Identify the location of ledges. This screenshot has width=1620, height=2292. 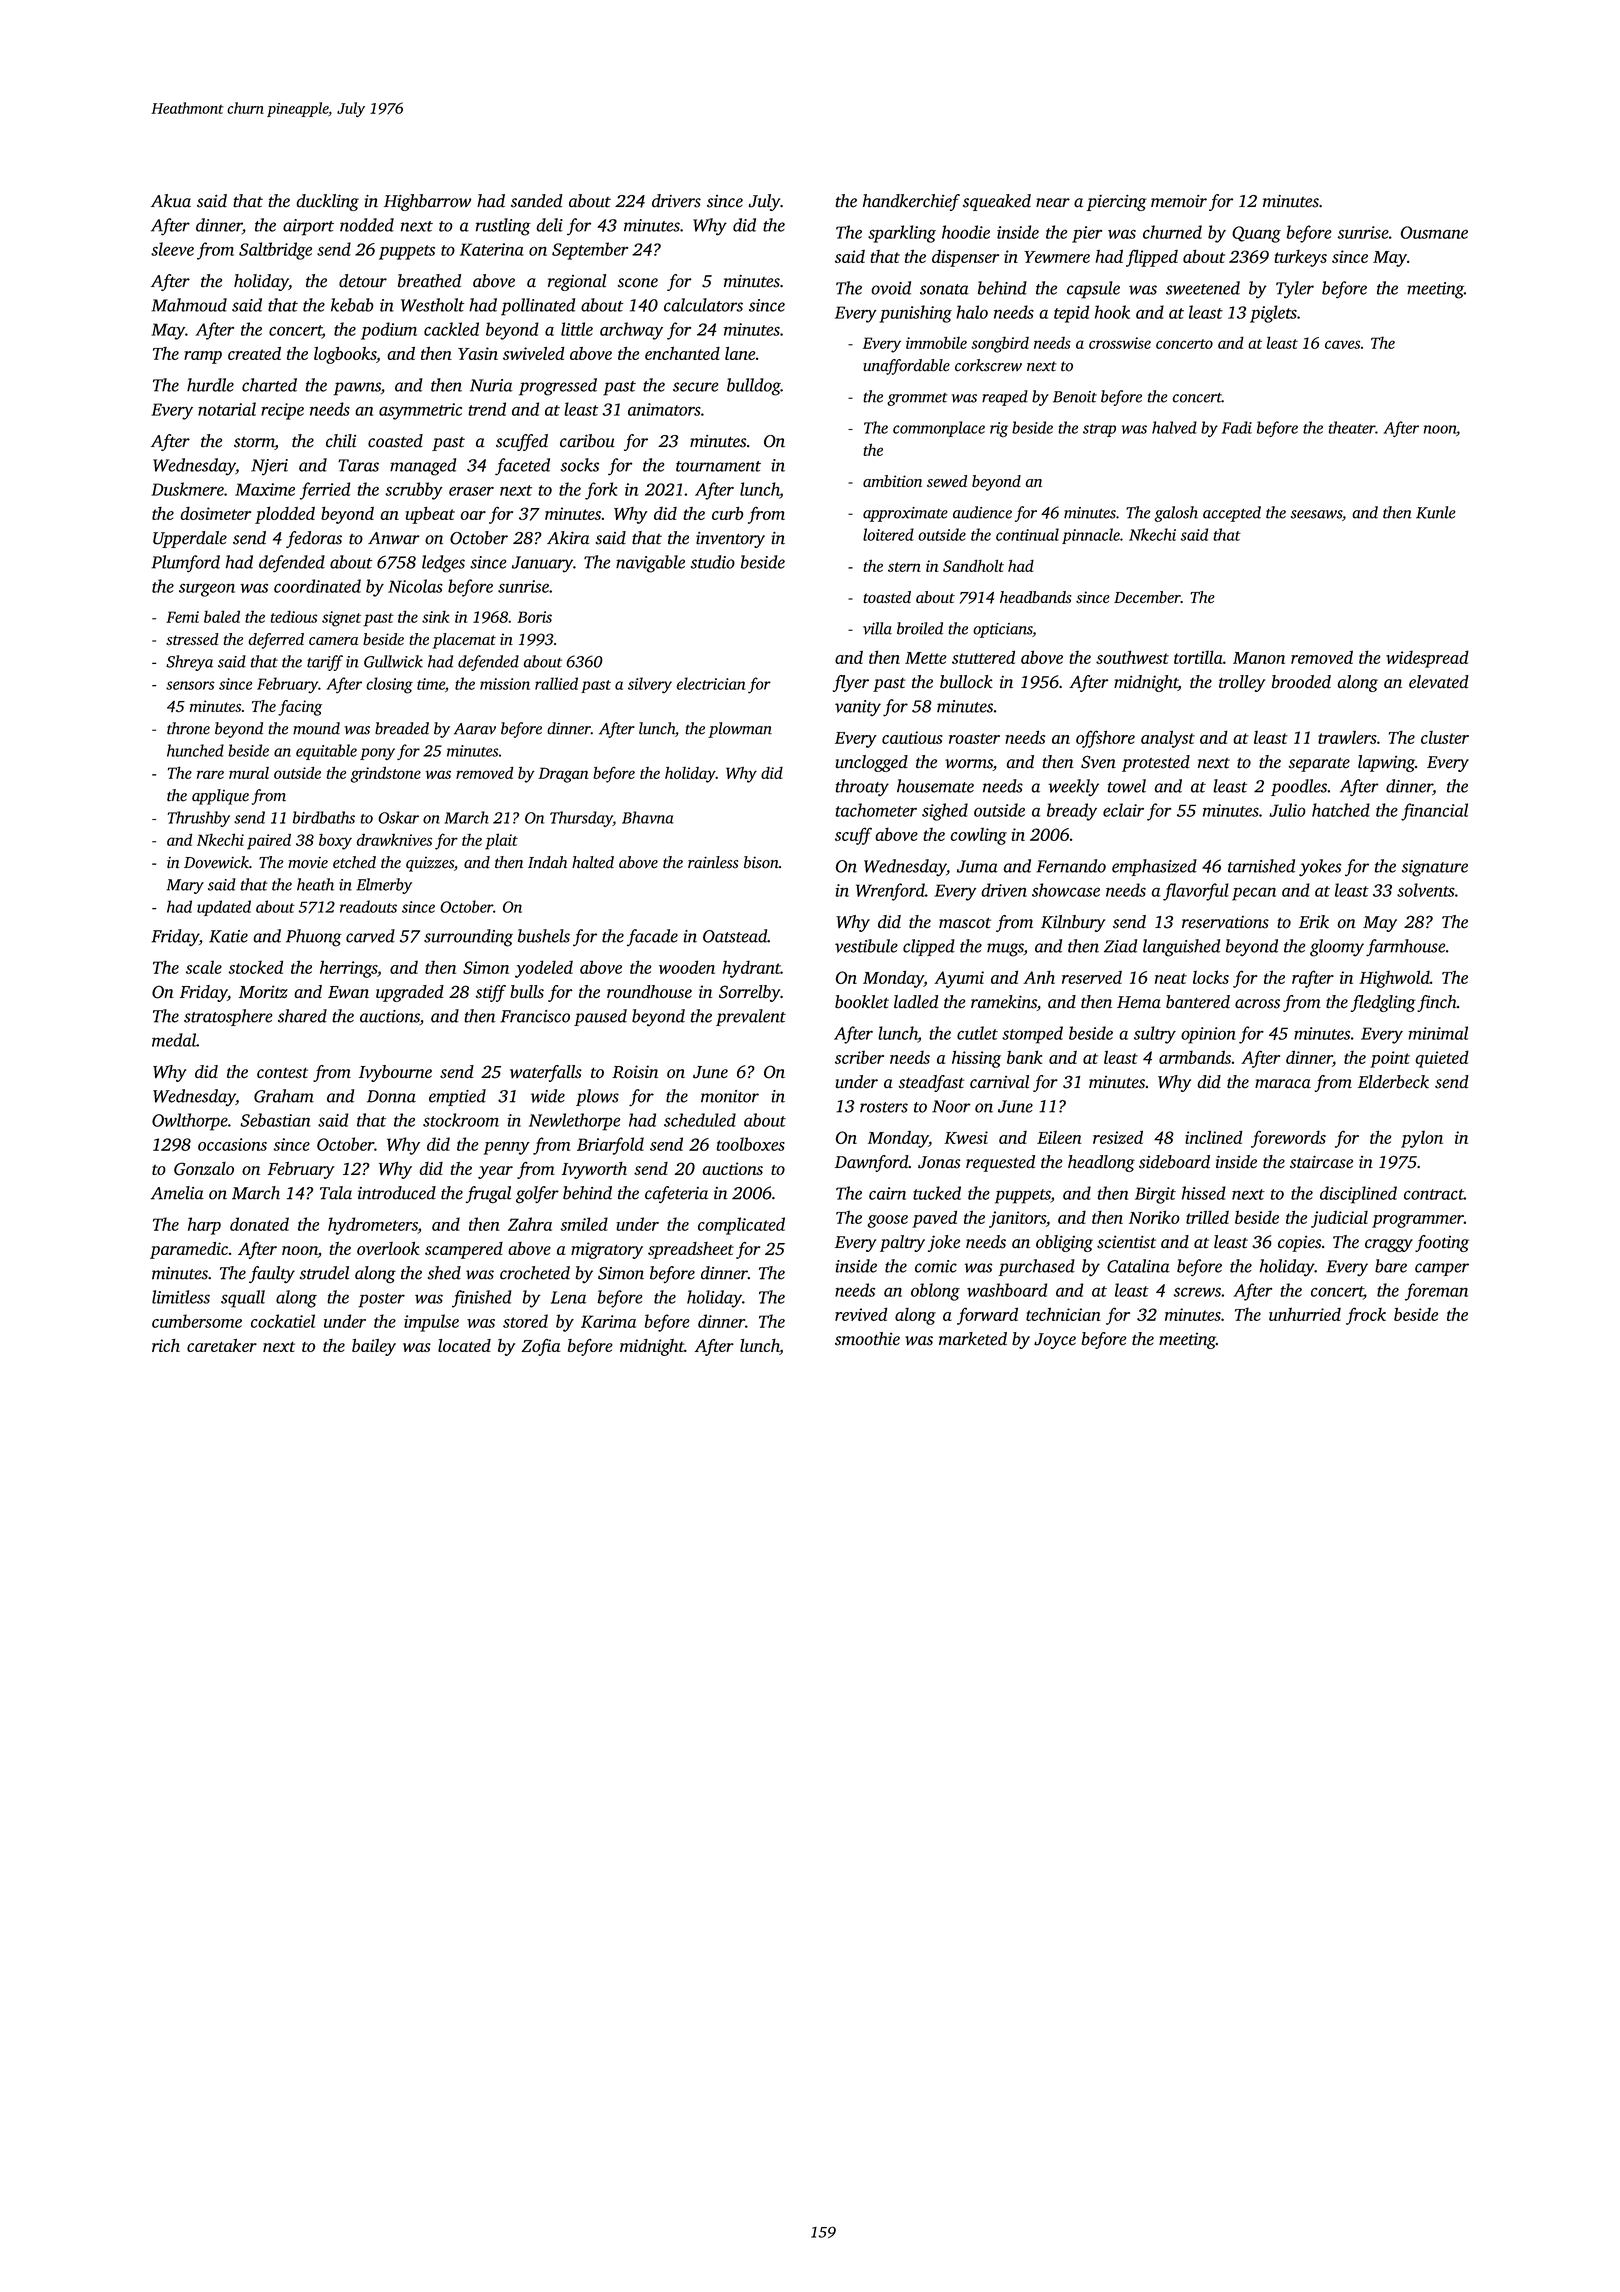
(443, 564).
